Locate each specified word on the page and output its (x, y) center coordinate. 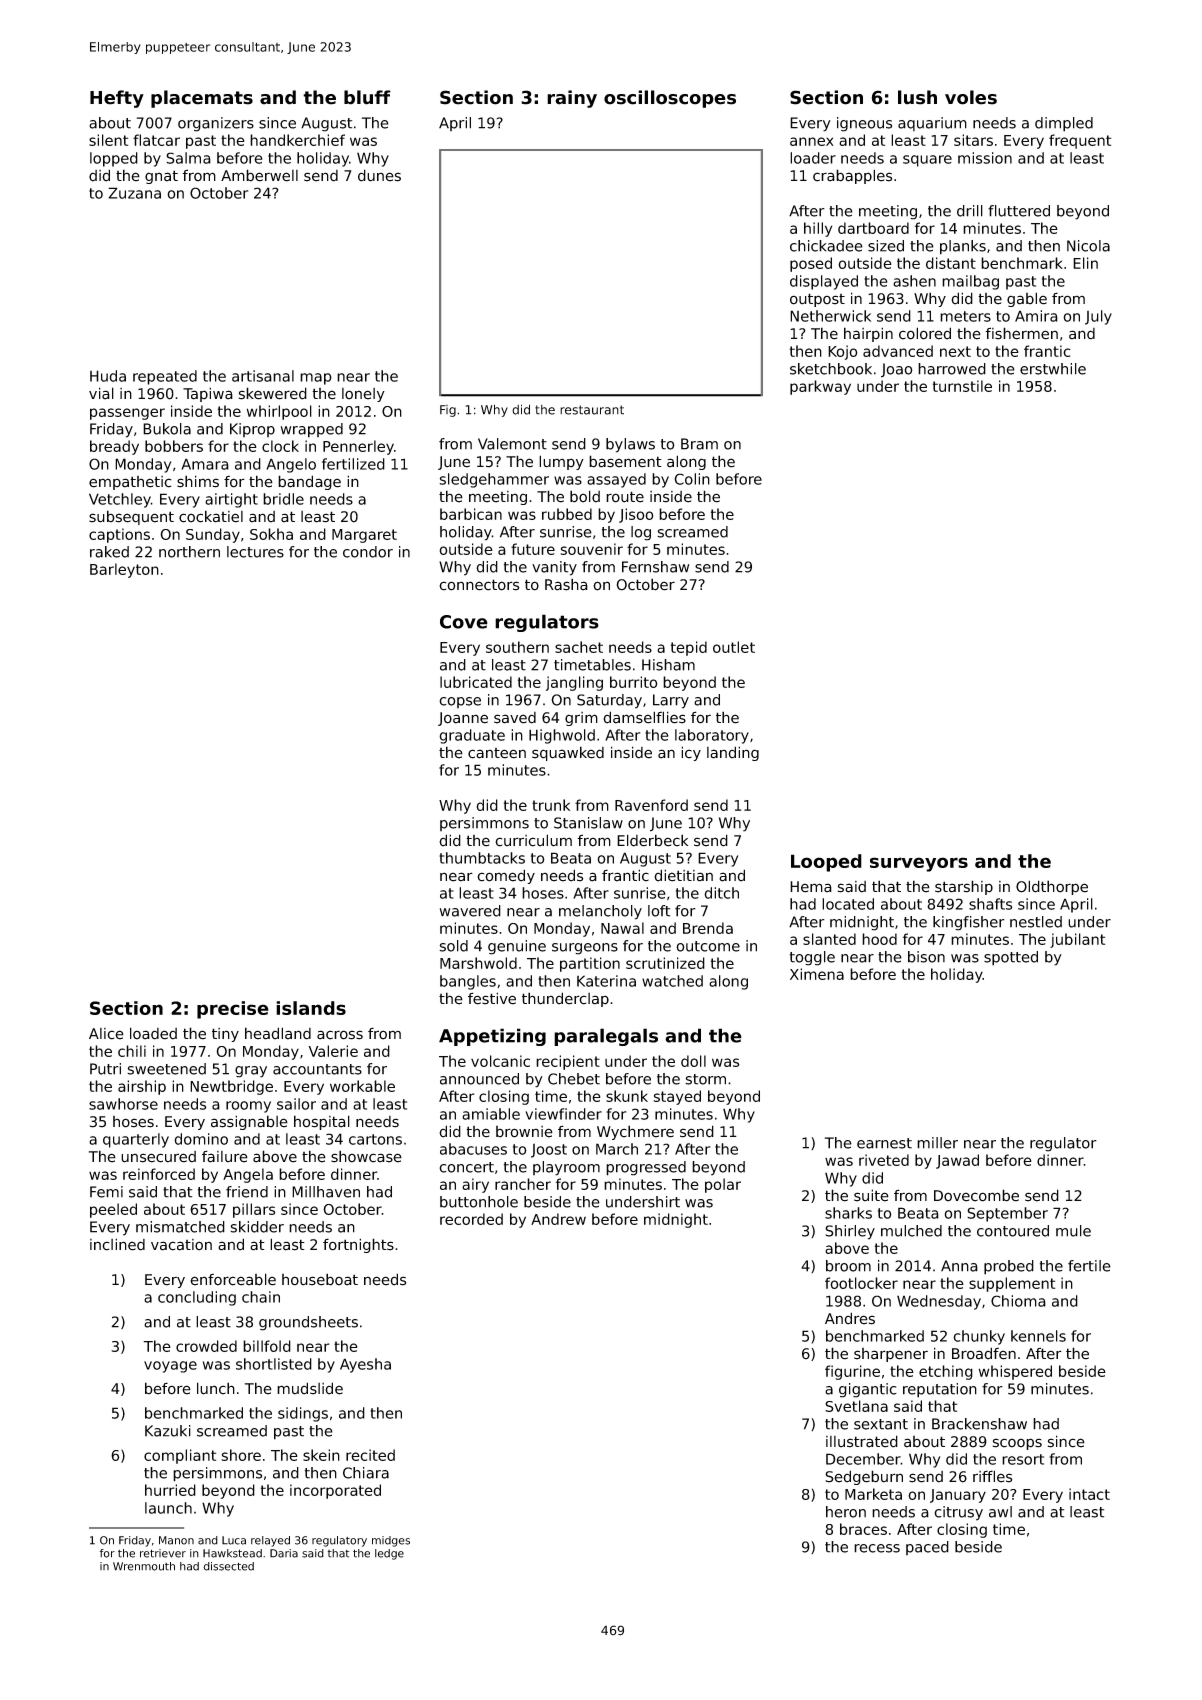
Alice (106, 1034)
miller (937, 1143)
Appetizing (492, 1037)
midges (391, 1541)
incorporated (335, 1491)
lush (917, 97)
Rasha (566, 584)
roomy (248, 1107)
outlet (734, 647)
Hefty (117, 99)
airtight (231, 500)
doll (693, 1061)
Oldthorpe (1052, 887)
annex (812, 141)
